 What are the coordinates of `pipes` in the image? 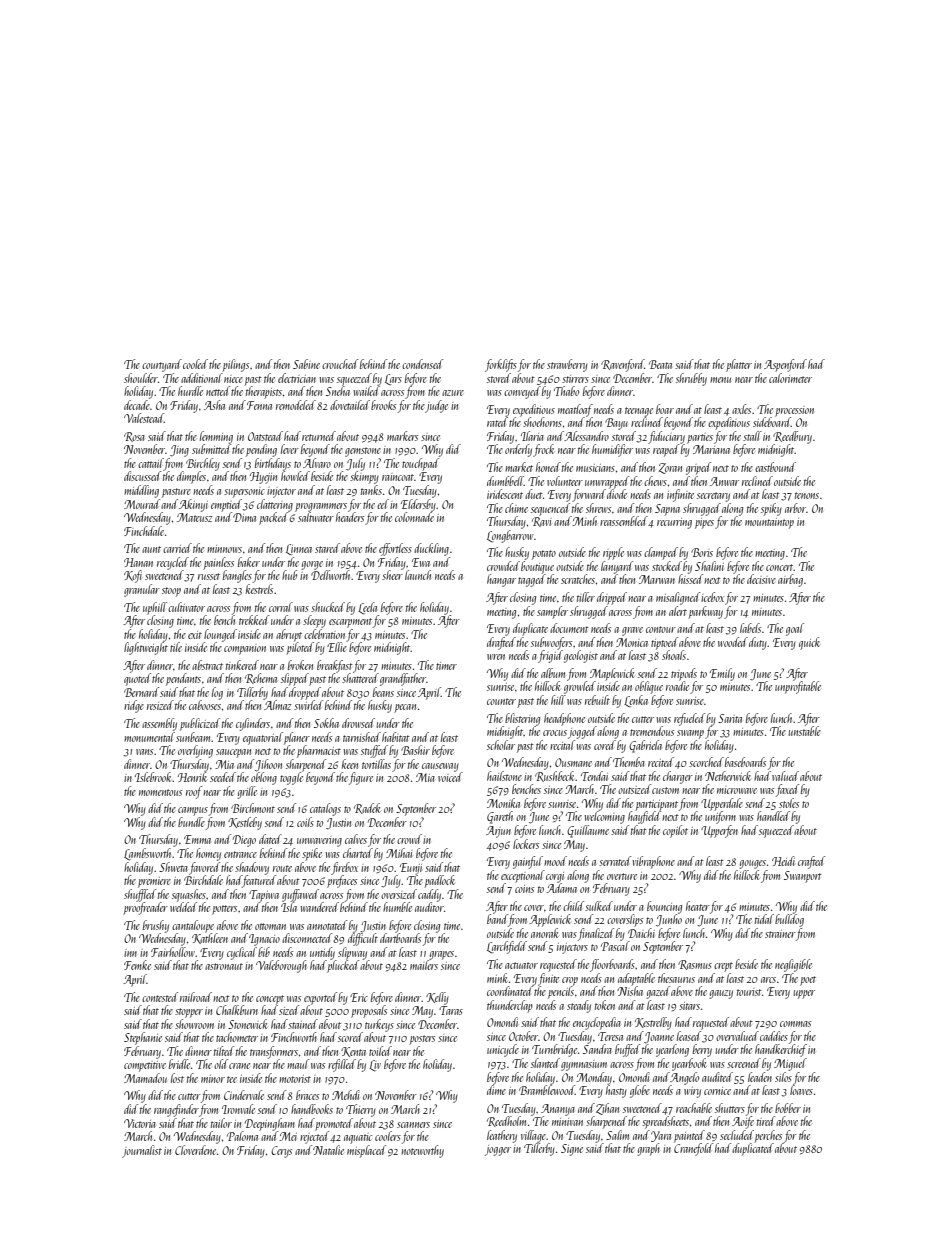 It's located at (704, 523).
